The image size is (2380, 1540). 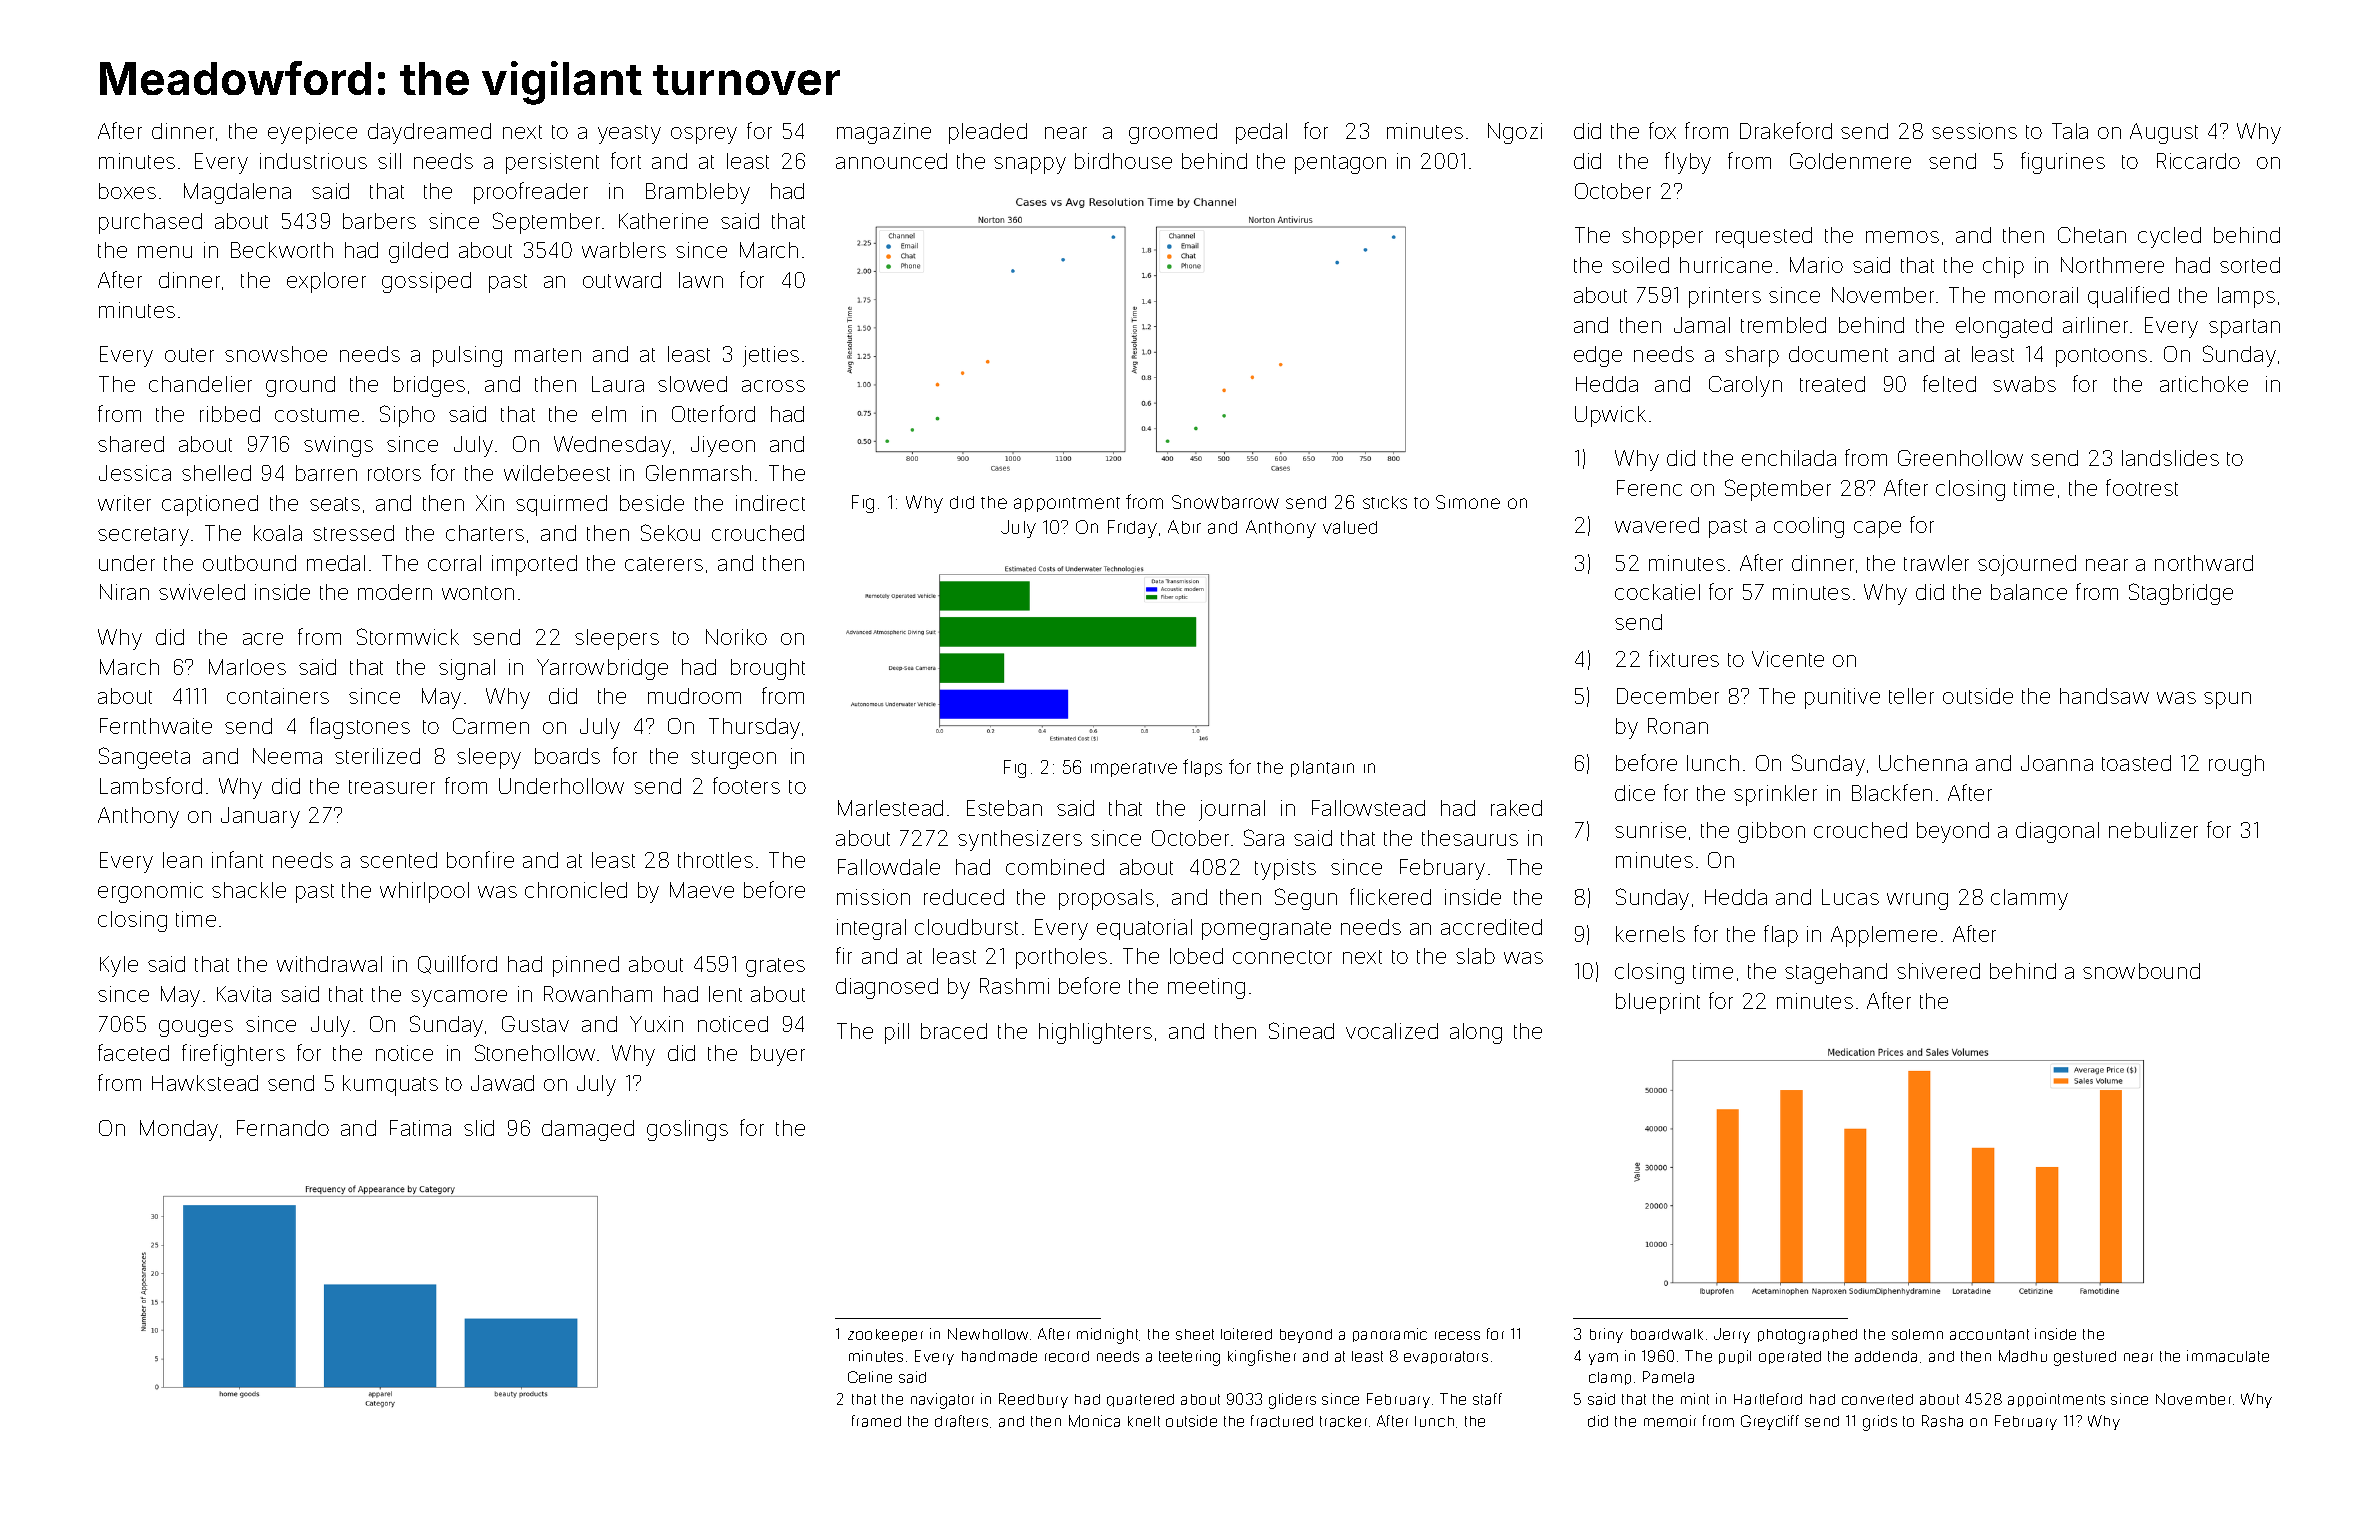 What do you see at coordinates (1106, 899) in the screenshot?
I see `proposals` at bounding box center [1106, 899].
